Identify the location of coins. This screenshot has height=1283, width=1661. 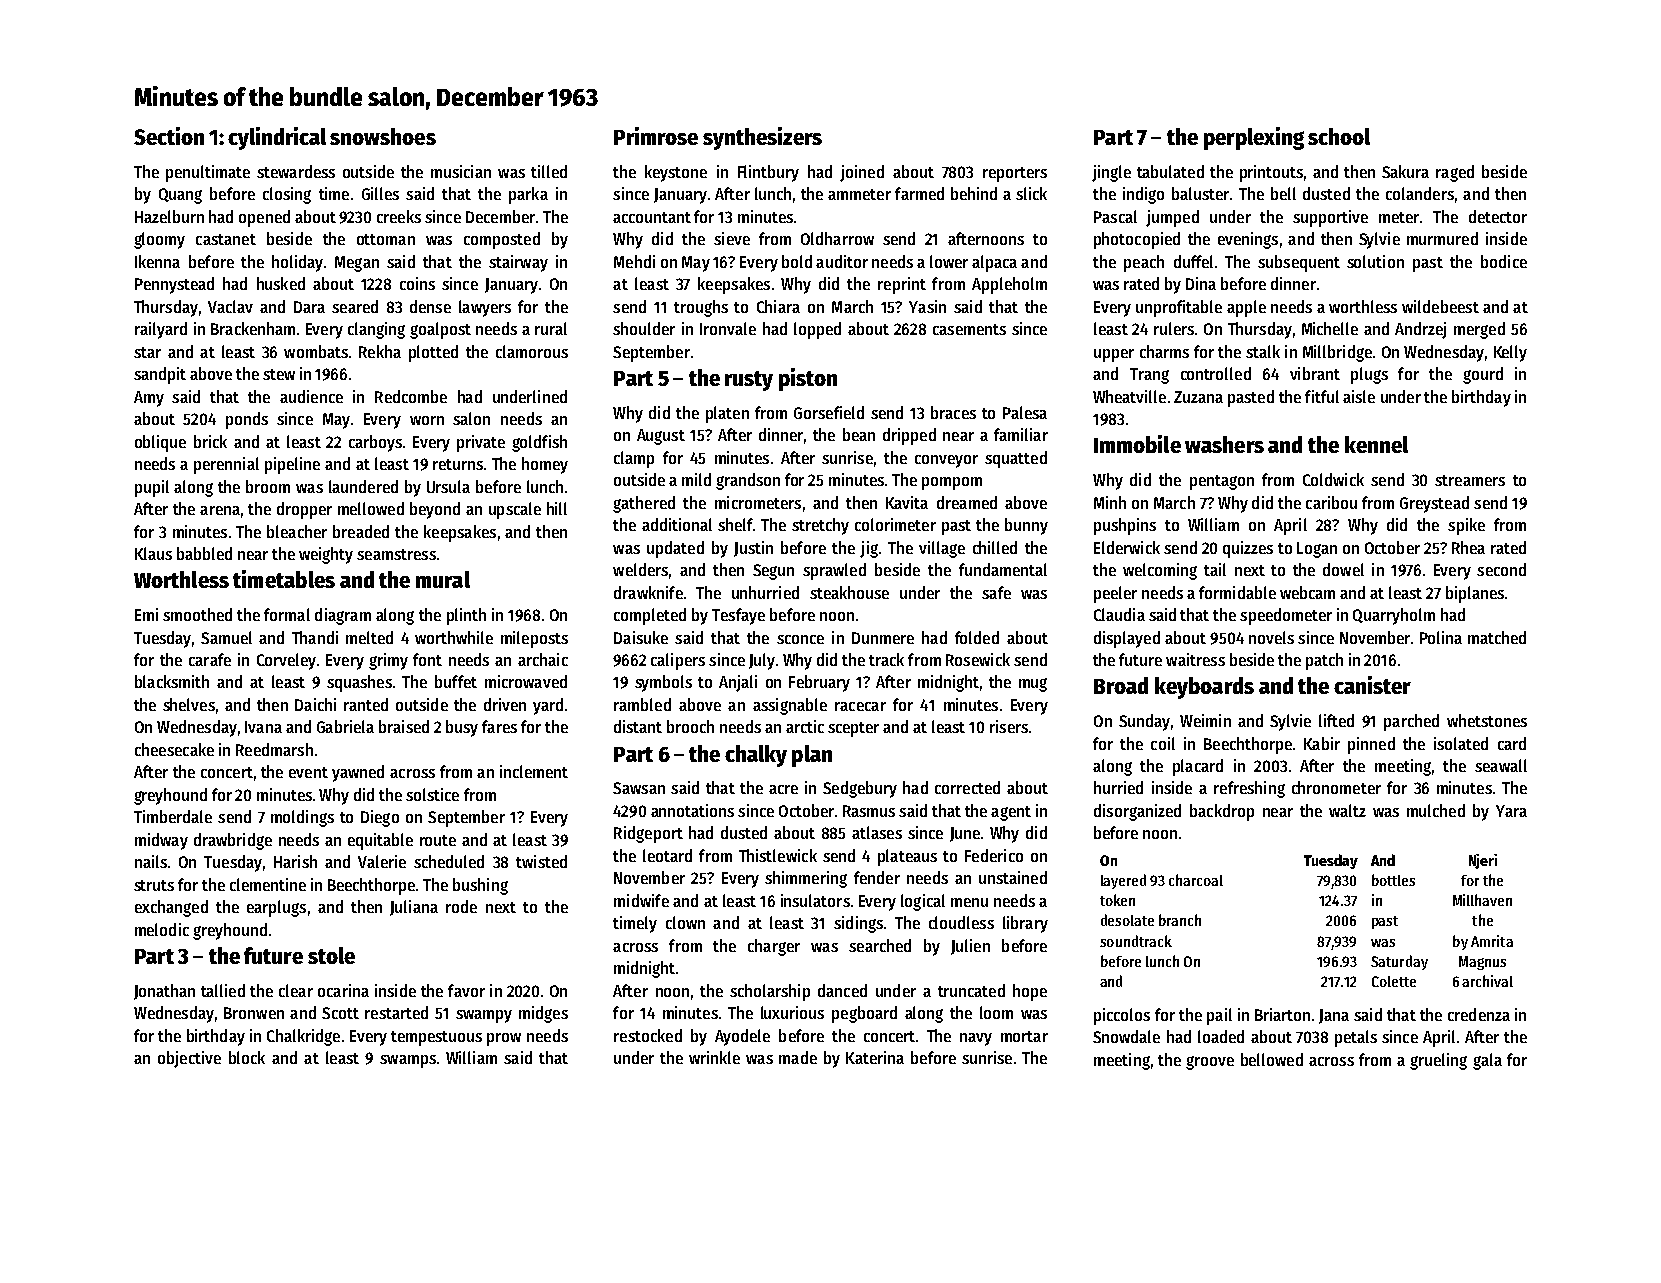
(417, 283).
